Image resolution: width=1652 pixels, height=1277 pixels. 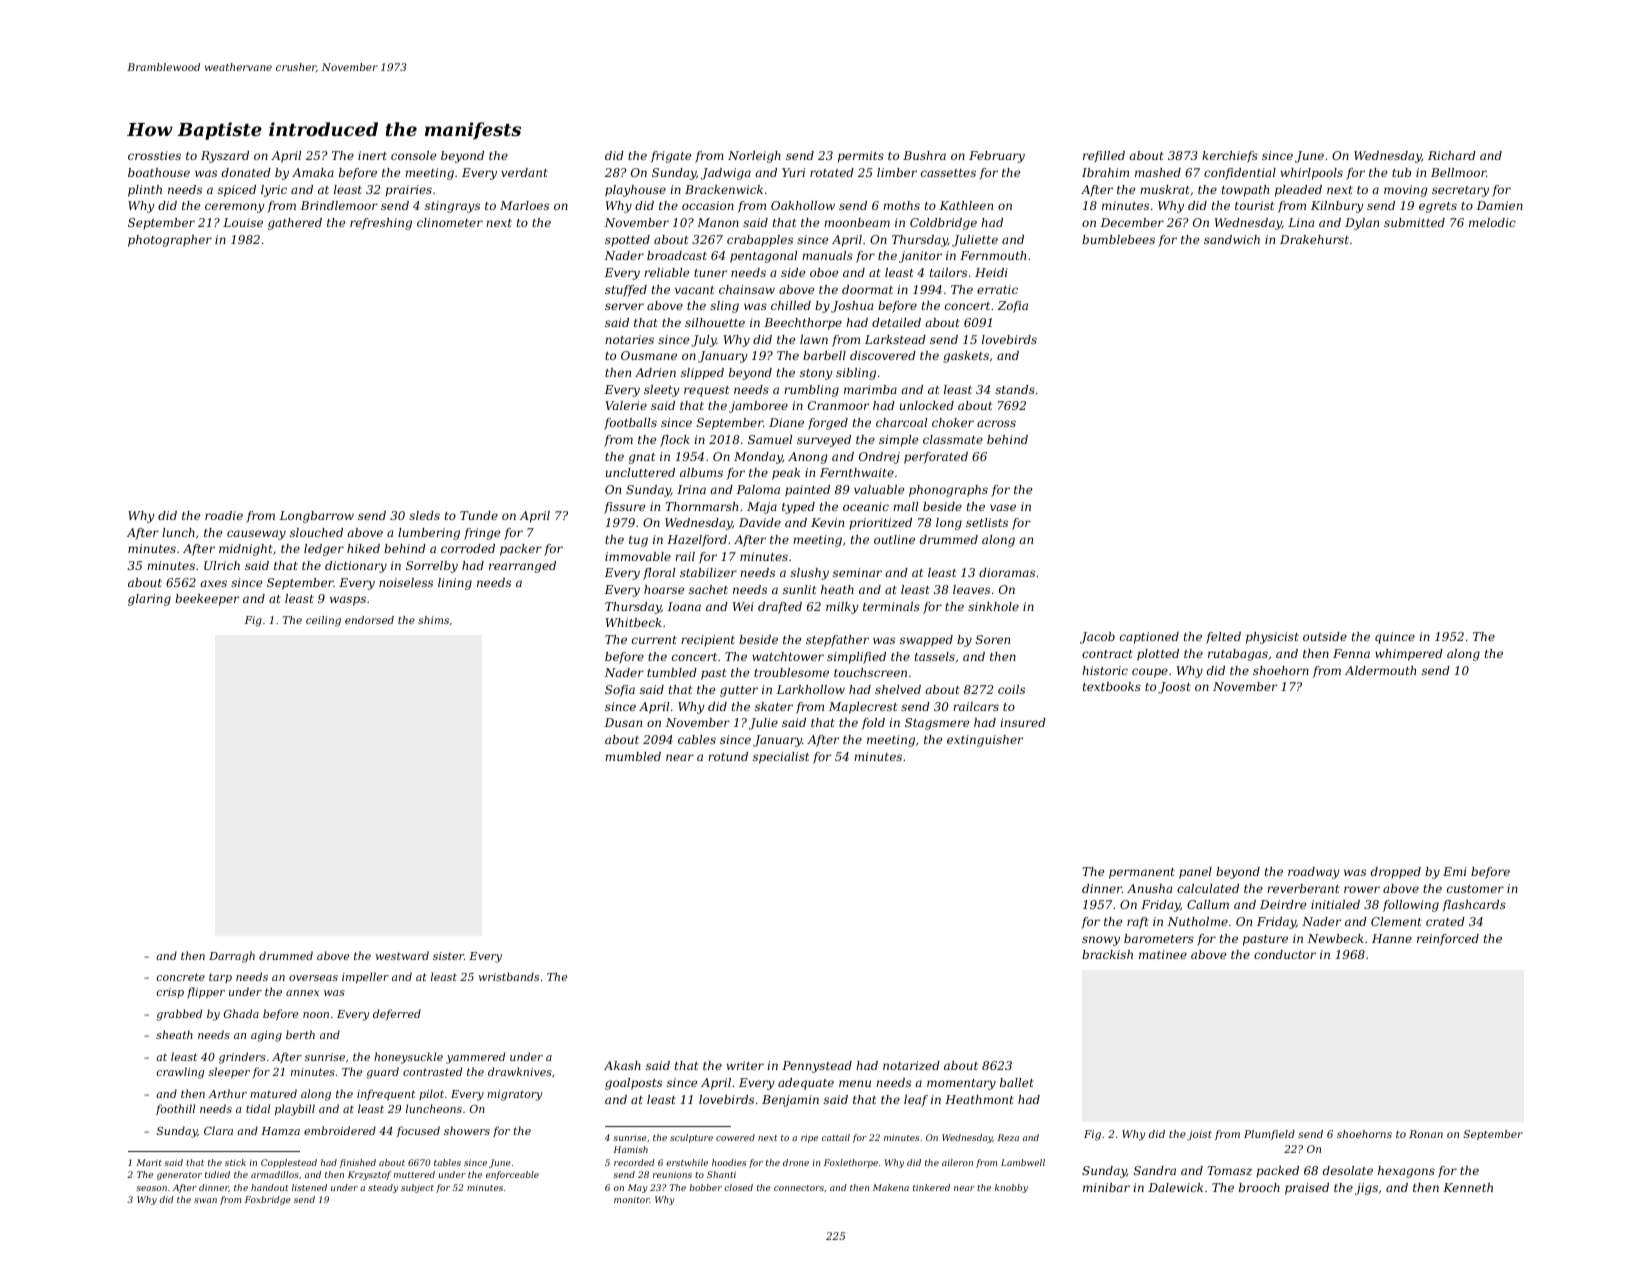 What do you see at coordinates (1409, 655) in the screenshot?
I see `whimpered` at bounding box center [1409, 655].
